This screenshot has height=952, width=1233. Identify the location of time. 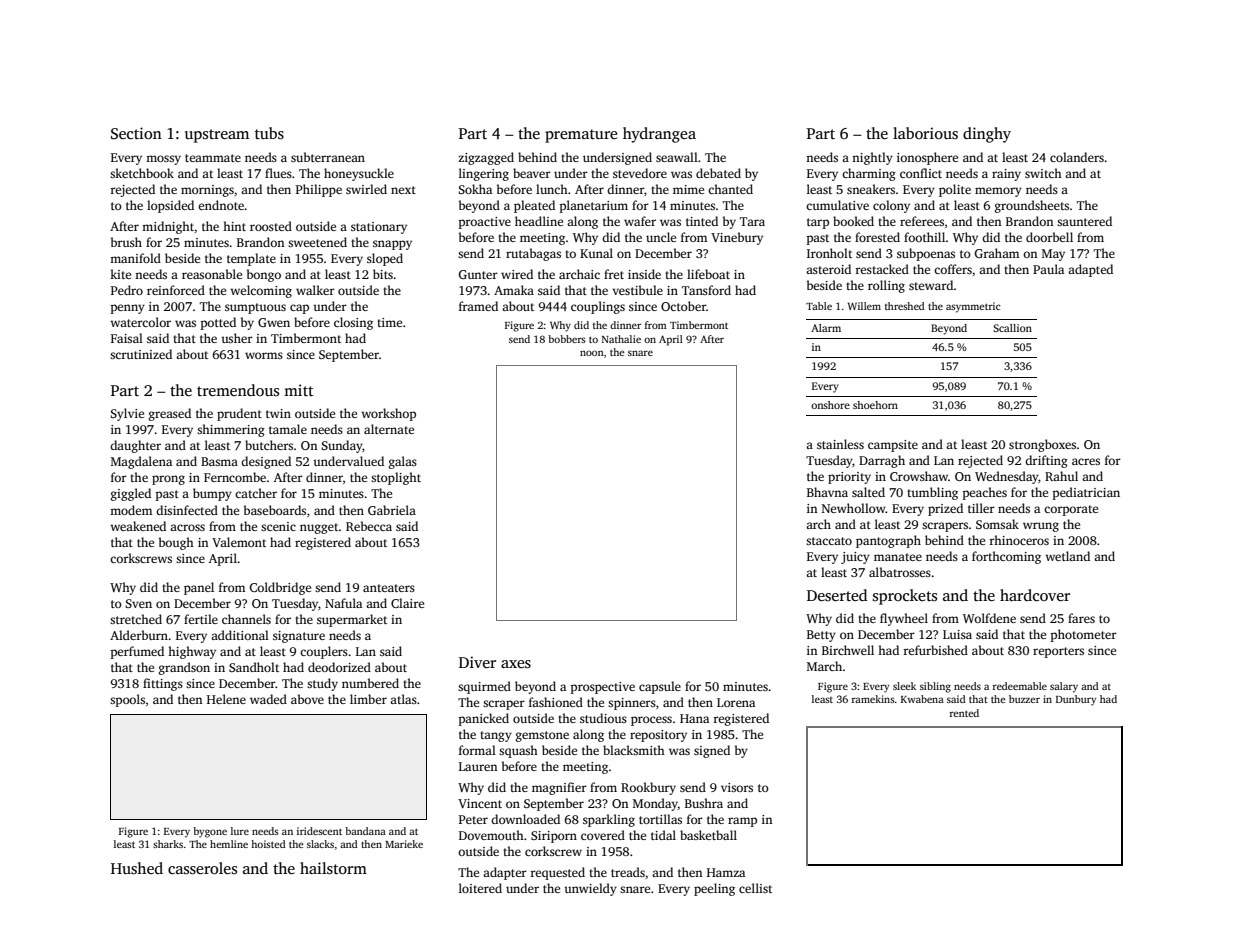
(389, 322).
